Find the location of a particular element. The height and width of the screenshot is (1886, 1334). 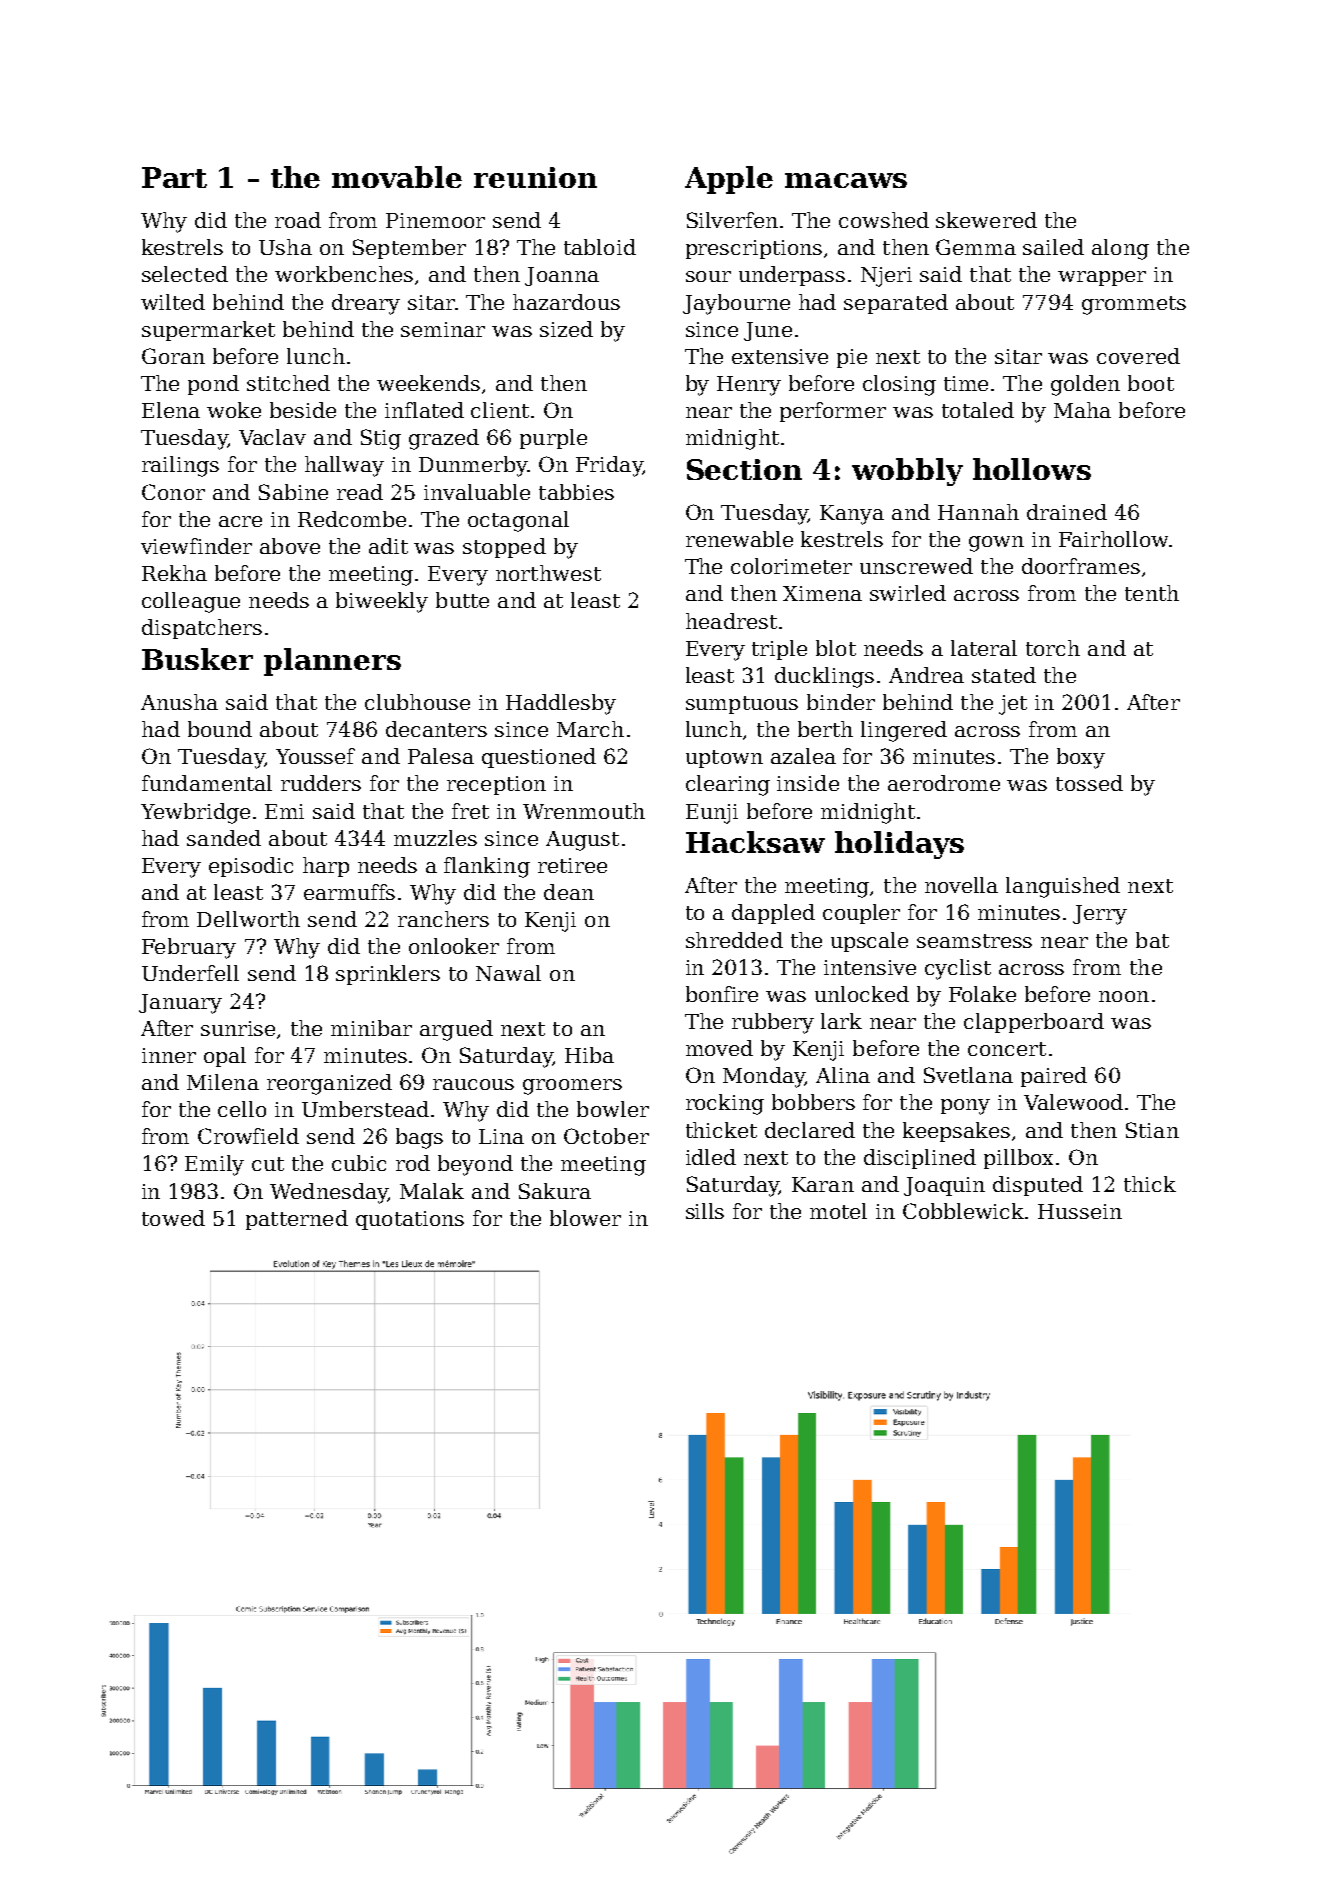

tabbies is located at coordinates (576, 492).
